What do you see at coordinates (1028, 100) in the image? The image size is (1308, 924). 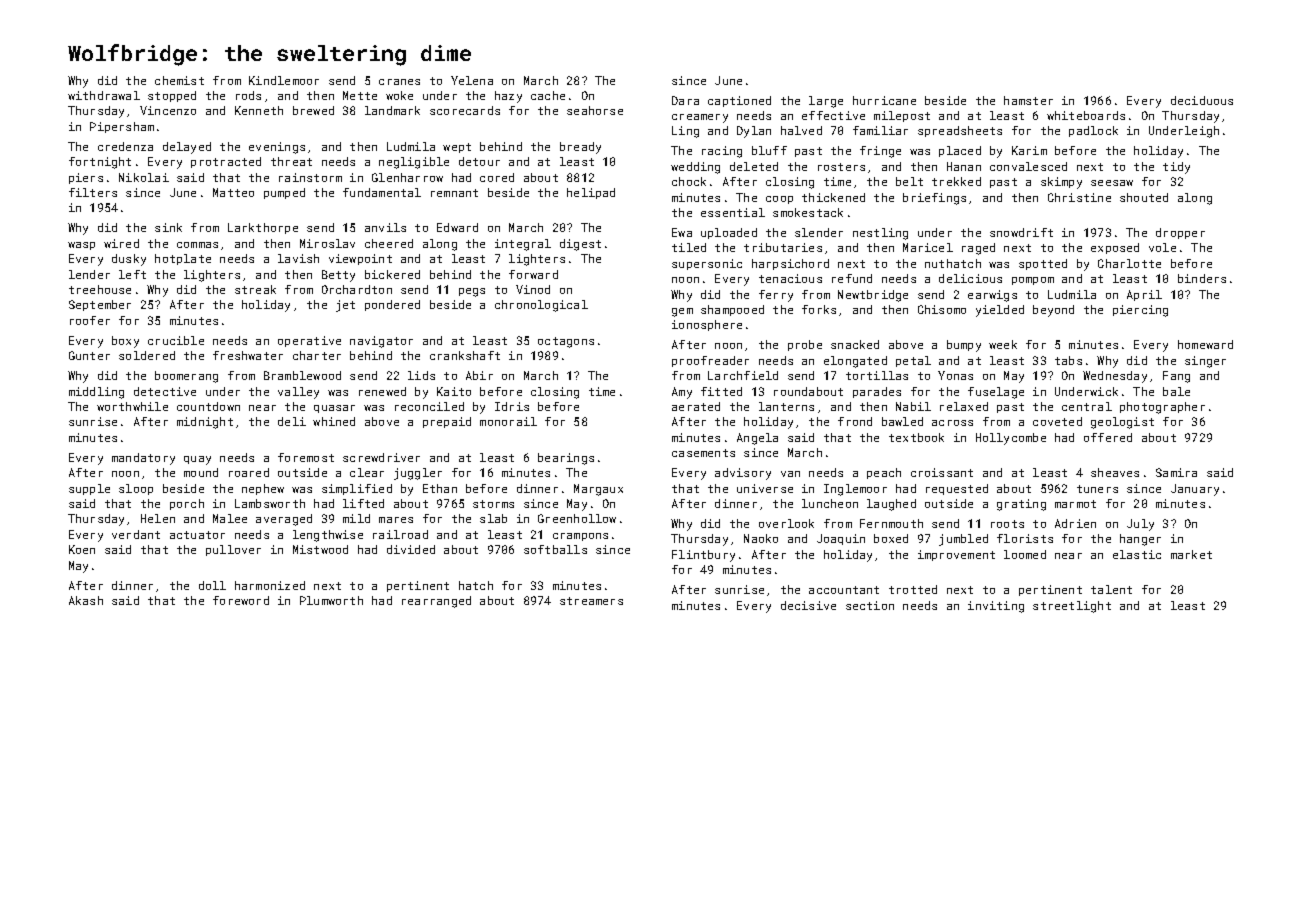 I see `hamster` at bounding box center [1028, 100].
